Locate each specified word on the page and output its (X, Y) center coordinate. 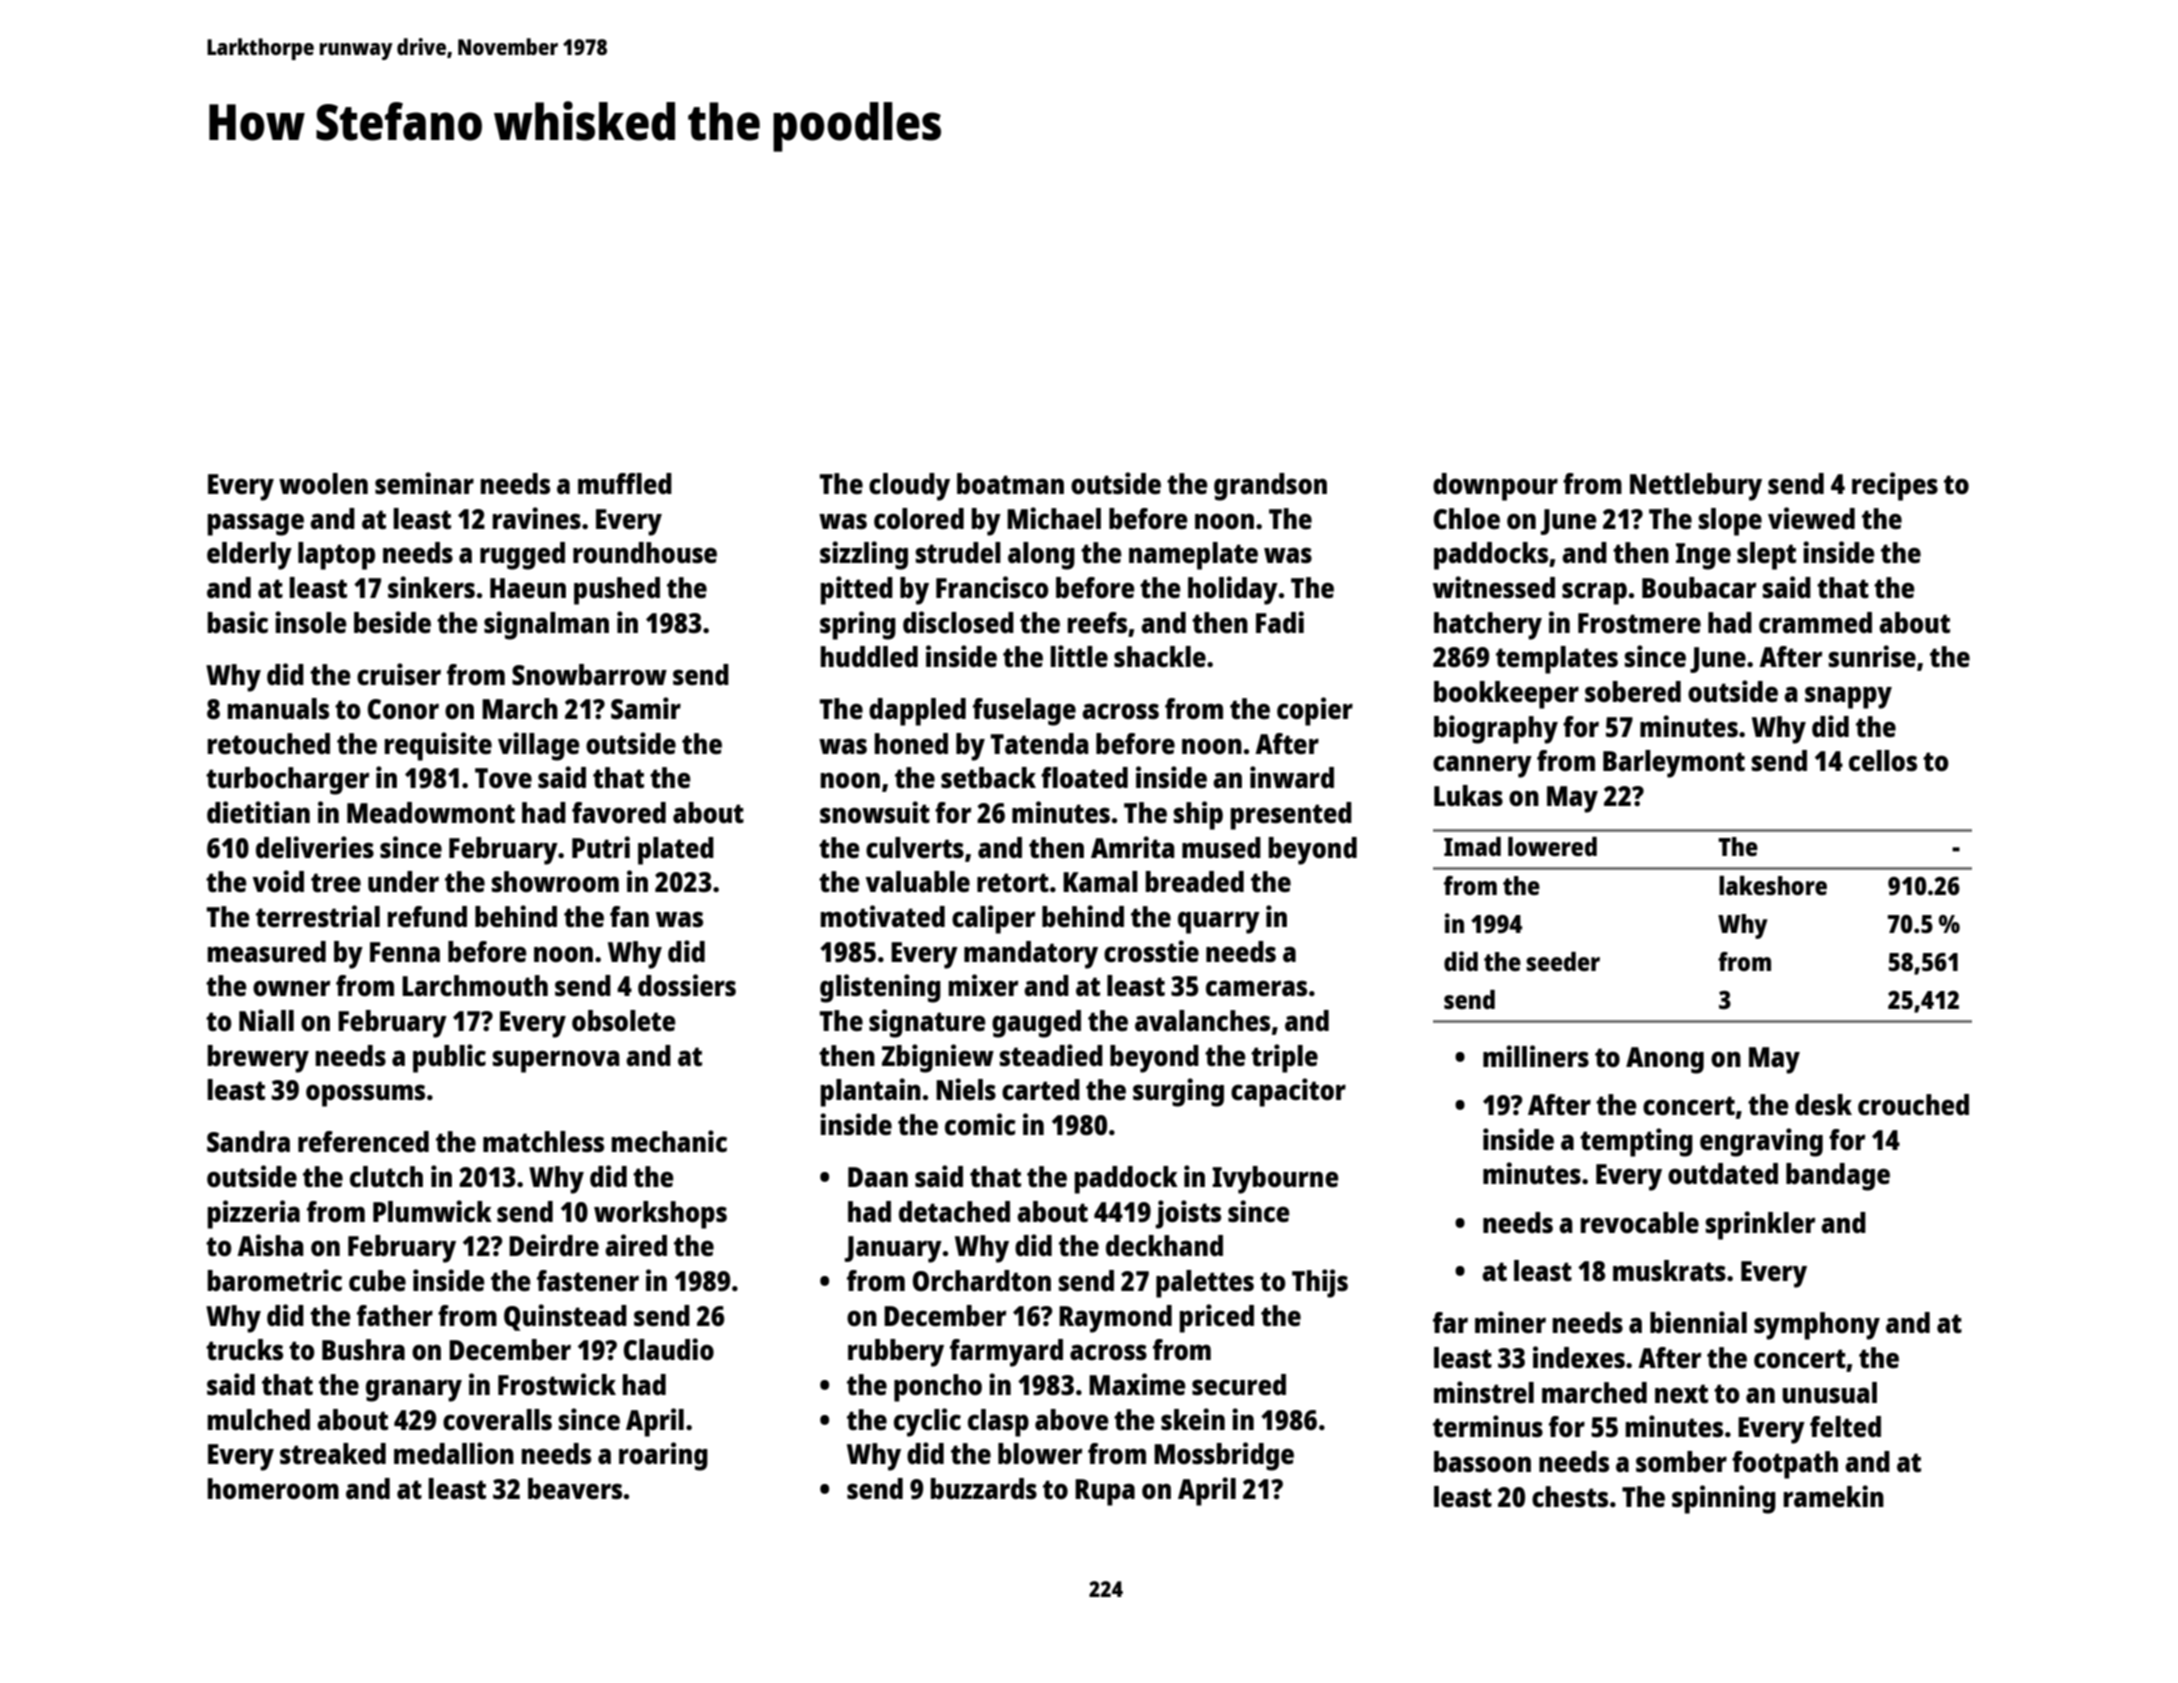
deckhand (1164, 1245)
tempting (1636, 1142)
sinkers (431, 587)
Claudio (669, 1349)
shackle (1160, 656)
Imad (1472, 846)
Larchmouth (475, 985)
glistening (880, 988)
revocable (1640, 1222)
